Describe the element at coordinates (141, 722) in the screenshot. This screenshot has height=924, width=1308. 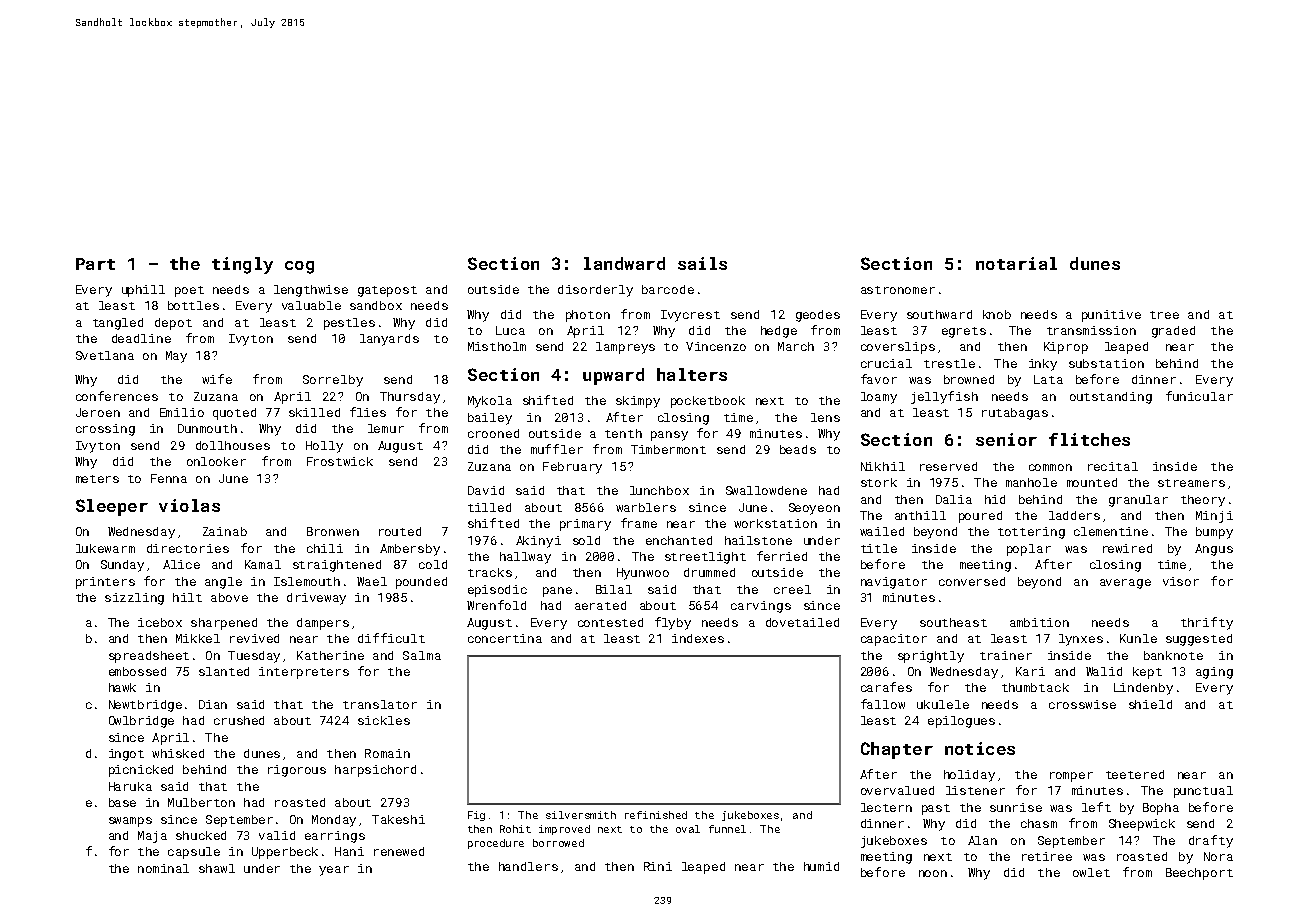
I see `Owlbridge` at that location.
